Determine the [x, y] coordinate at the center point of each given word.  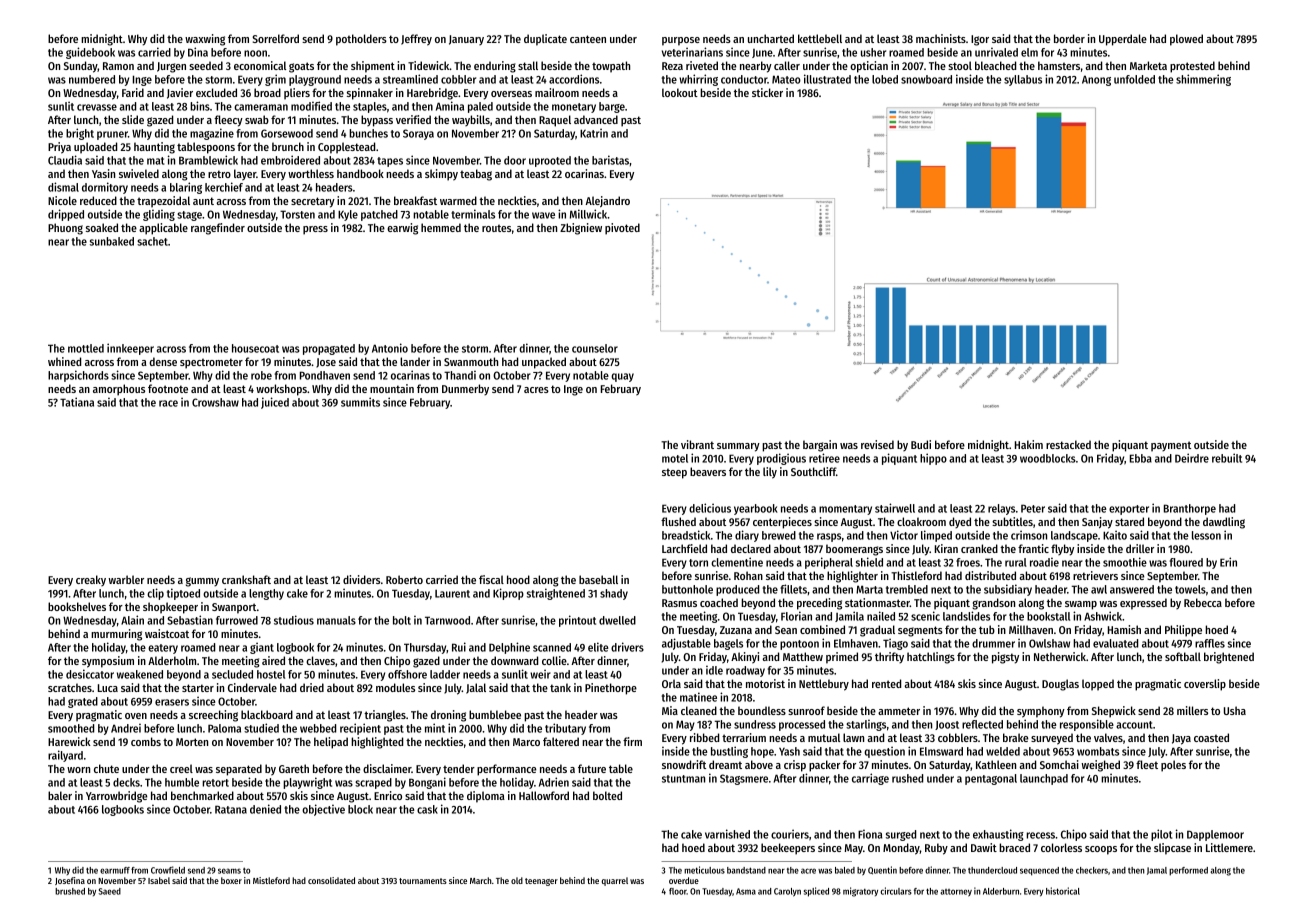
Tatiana [77, 402]
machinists [941, 38]
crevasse [97, 107]
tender [459, 768]
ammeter [899, 711]
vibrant [697, 444]
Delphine [509, 648]
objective [323, 810]
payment [1171, 446]
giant [262, 648]
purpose [681, 41]
